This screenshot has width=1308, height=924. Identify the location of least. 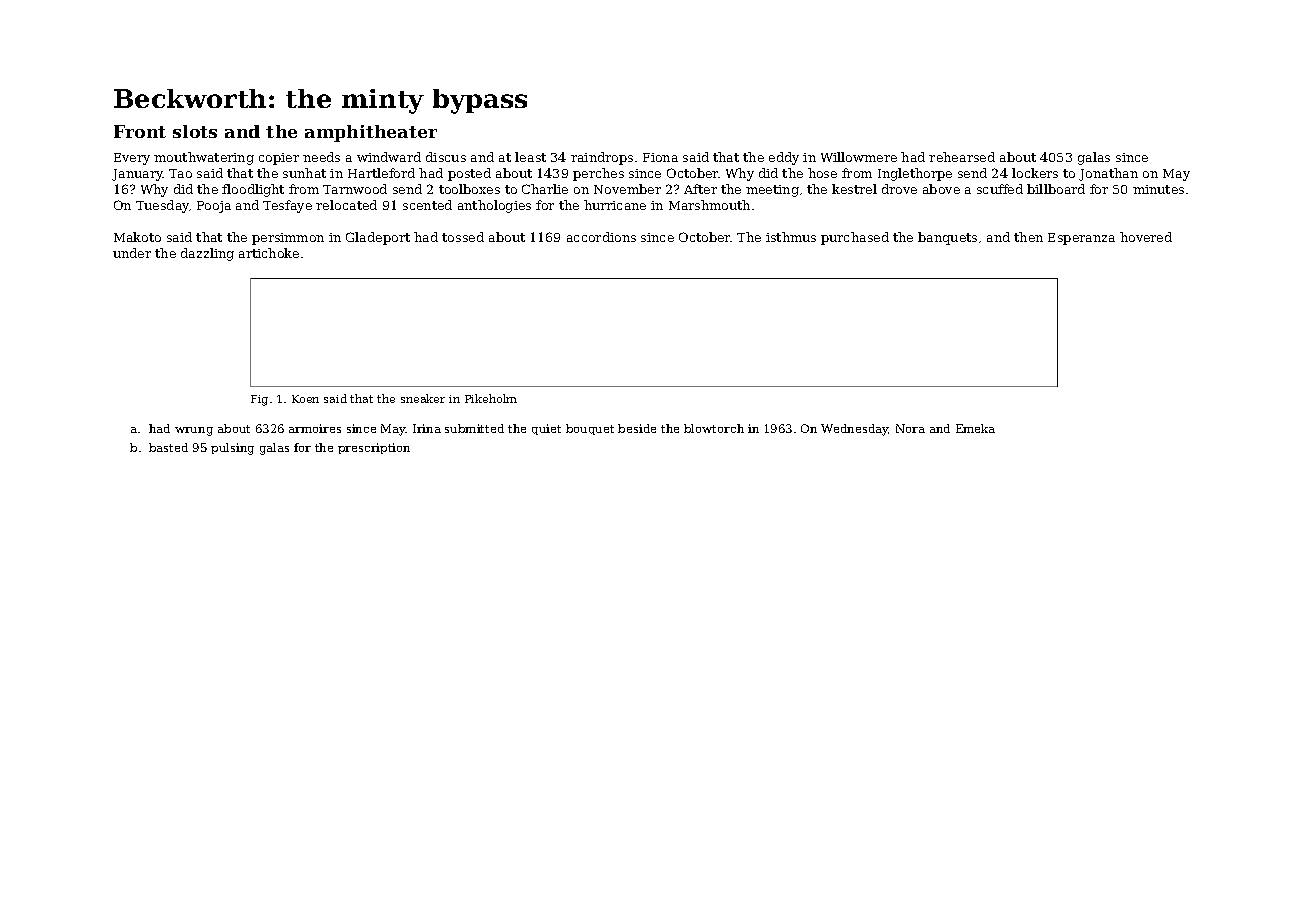
(530, 157).
